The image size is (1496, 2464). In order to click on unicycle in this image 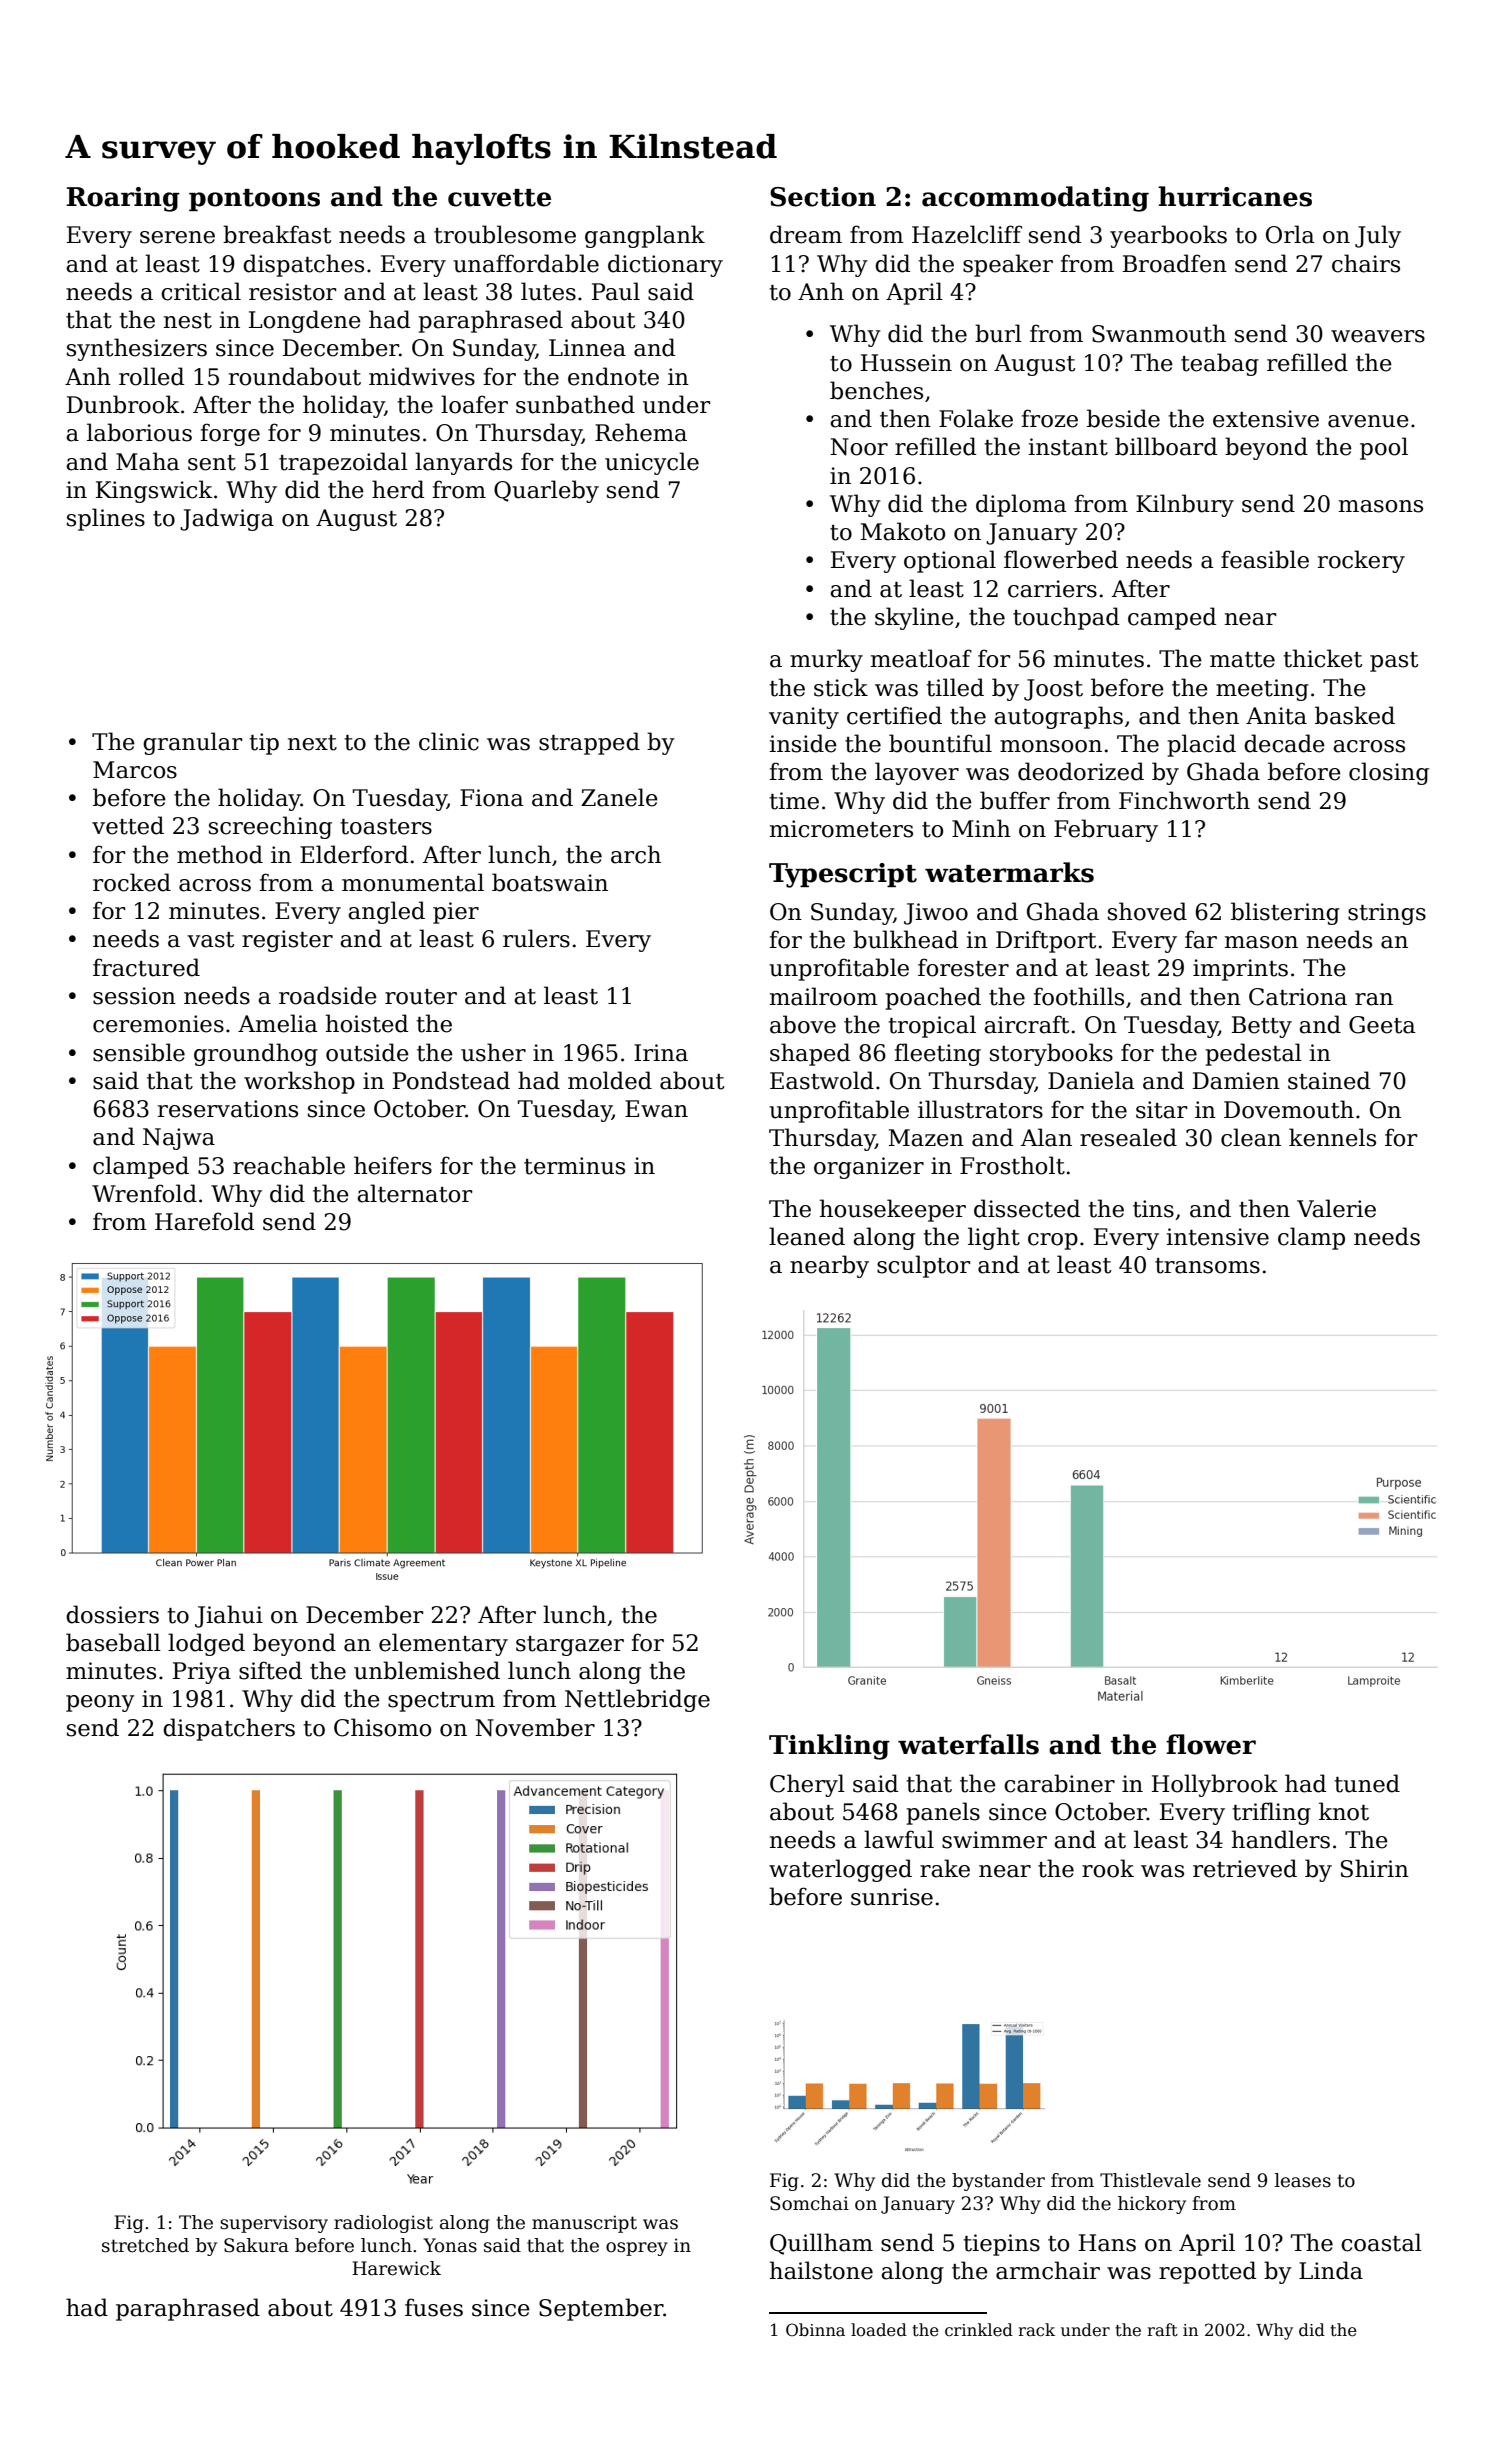, I will do `click(652, 463)`.
